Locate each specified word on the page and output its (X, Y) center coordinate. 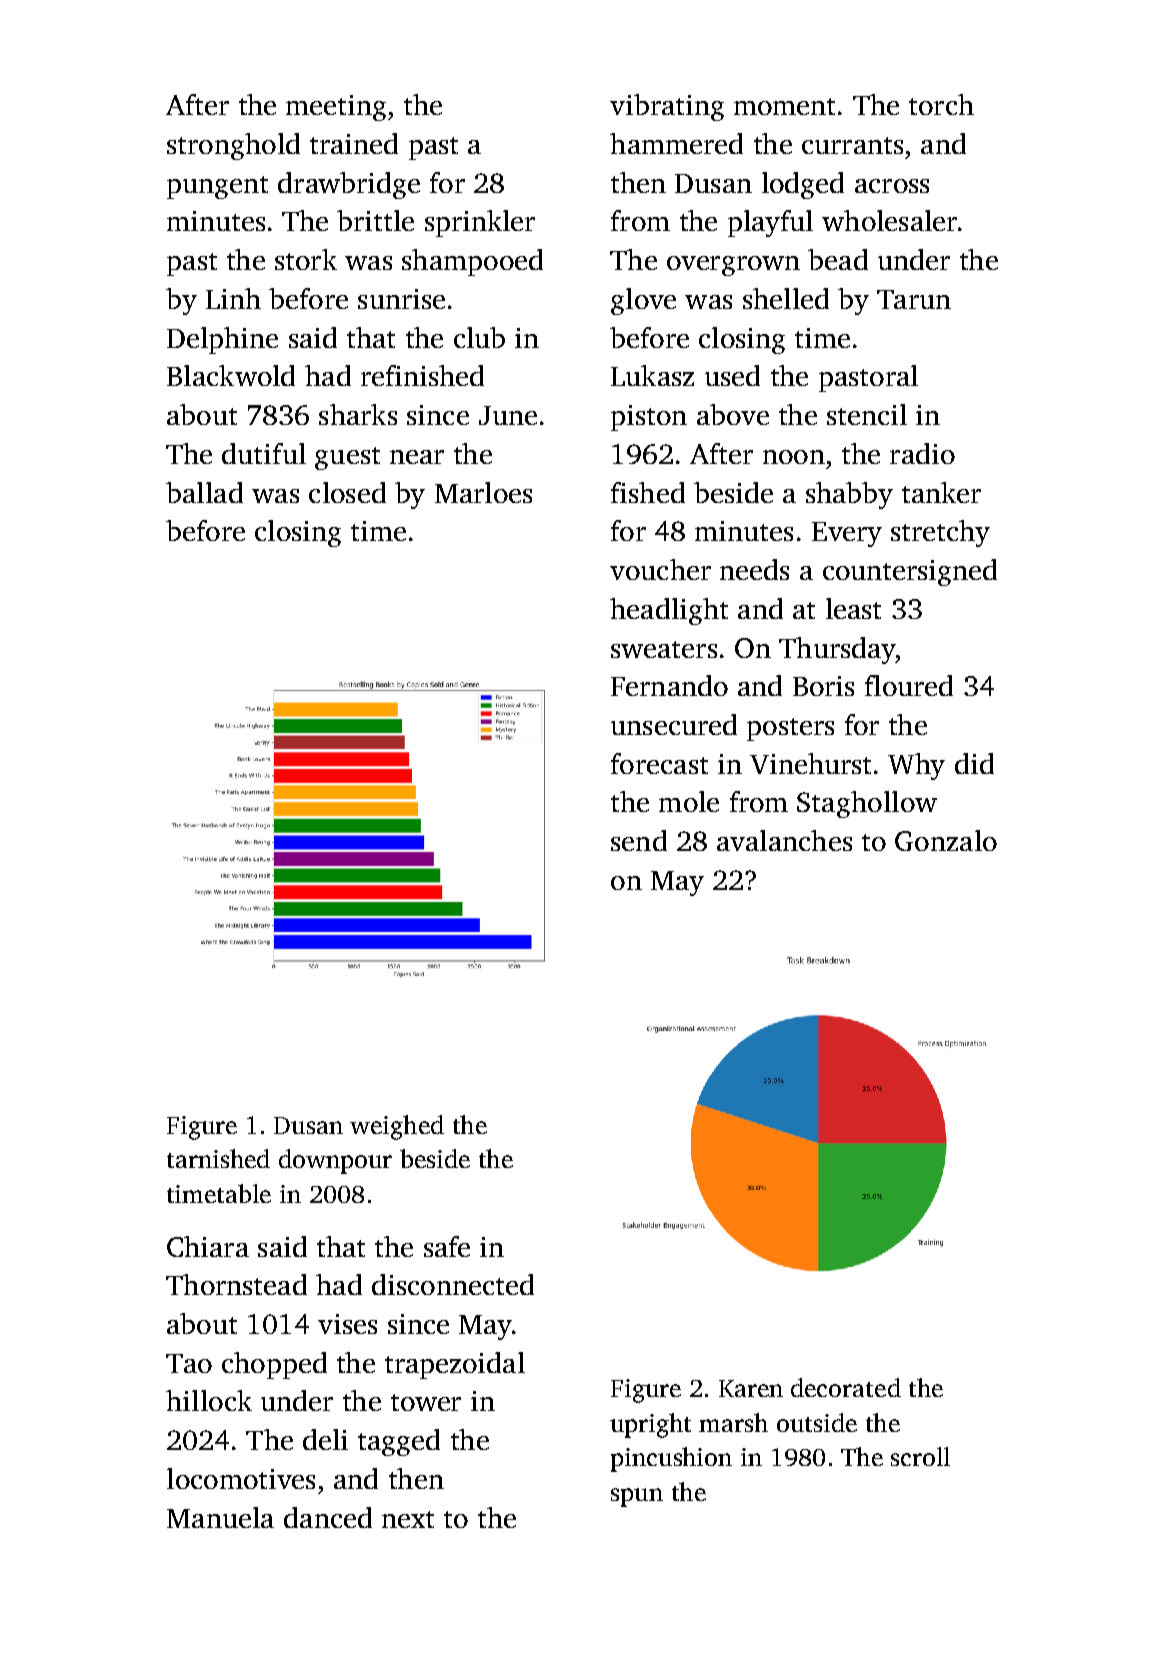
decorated (846, 1387)
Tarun (914, 299)
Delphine (222, 340)
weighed (397, 1127)
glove (643, 301)
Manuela (220, 1517)
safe (447, 1246)
